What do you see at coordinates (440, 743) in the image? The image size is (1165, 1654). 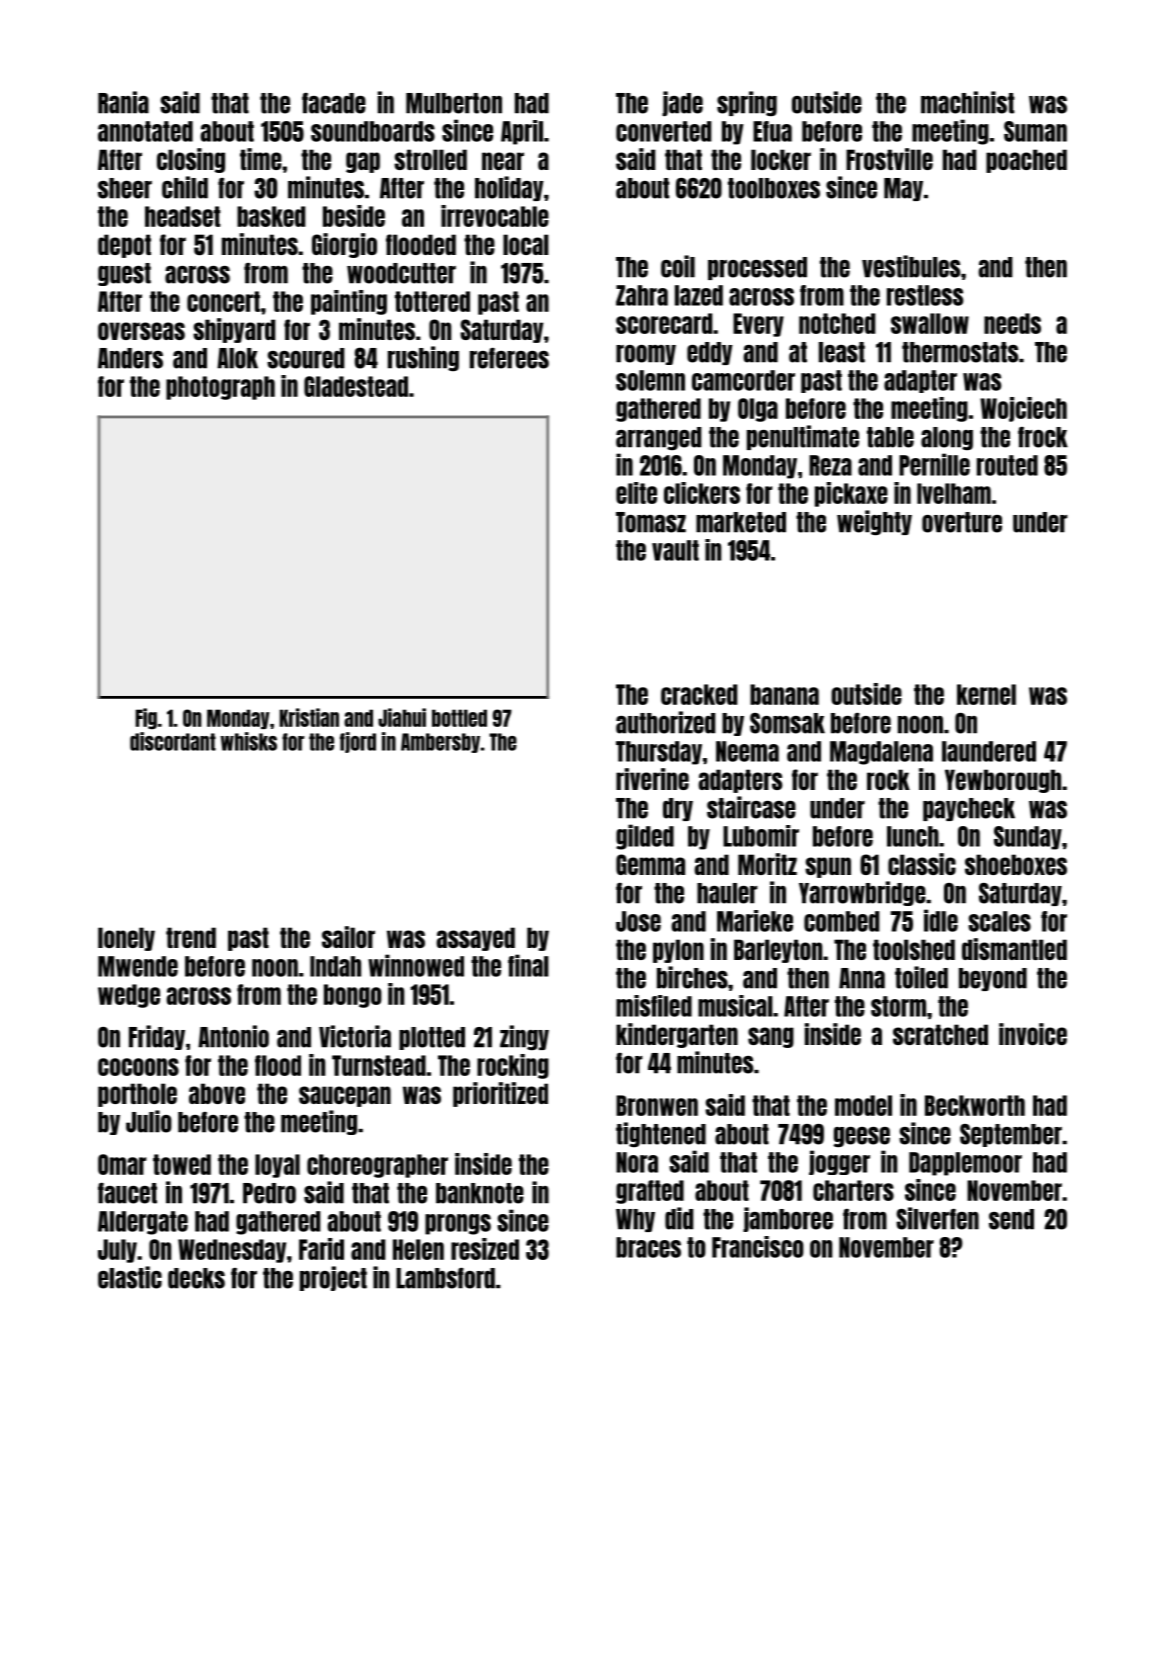 I see `Ambersby` at bounding box center [440, 743].
